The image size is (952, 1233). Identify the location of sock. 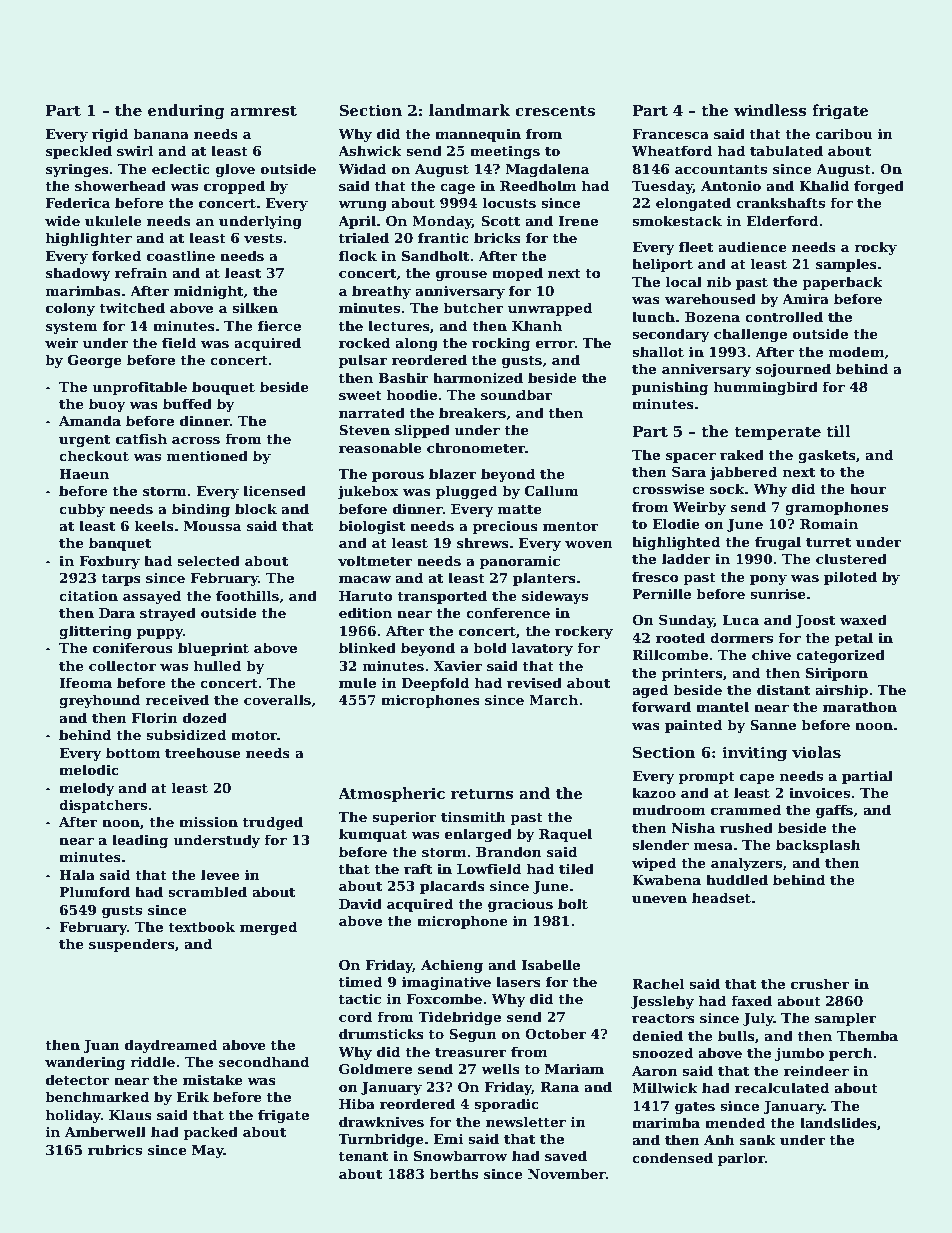
(727, 488).
